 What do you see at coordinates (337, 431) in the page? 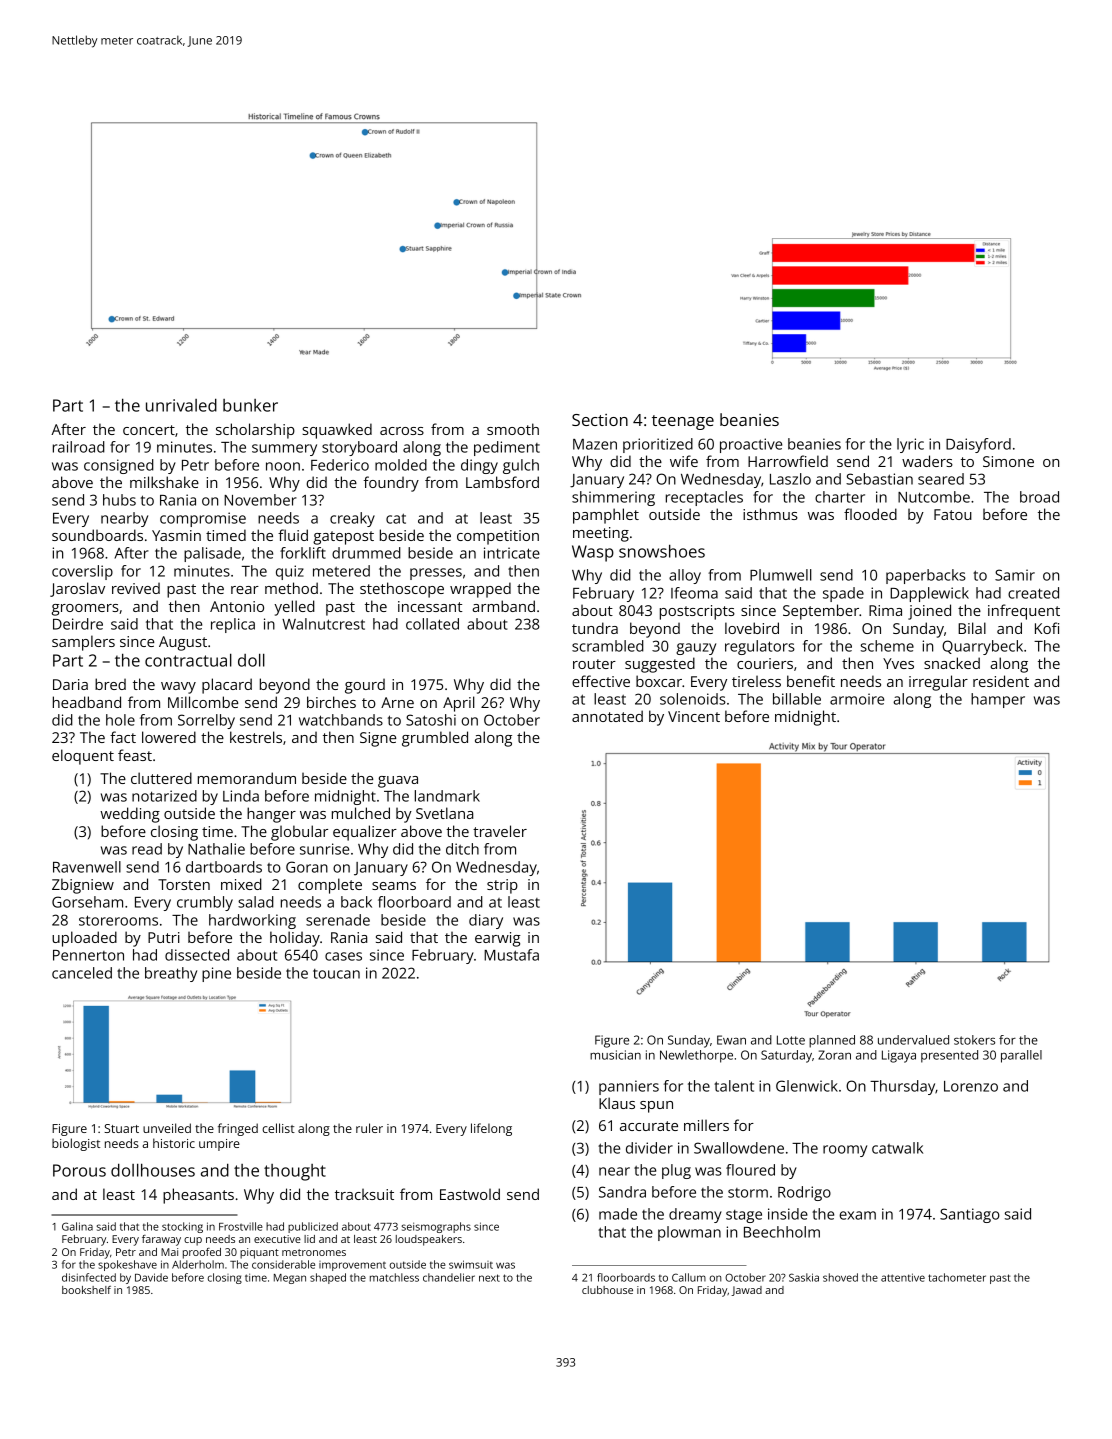
I see `squawked` at bounding box center [337, 431].
